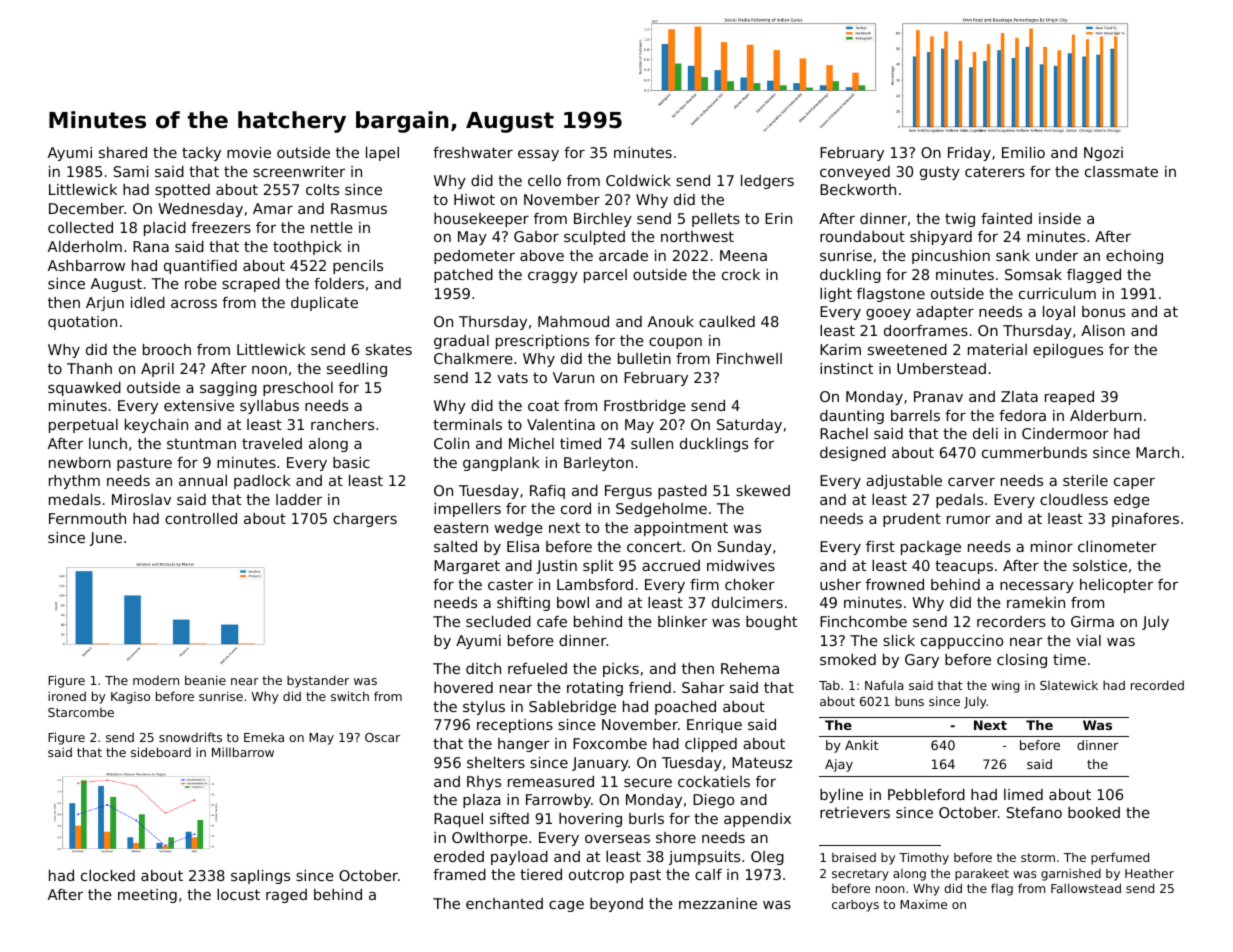 This screenshot has height=952, width=1233. What do you see at coordinates (272, 443) in the screenshot?
I see `traveled` at bounding box center [272, 443].
